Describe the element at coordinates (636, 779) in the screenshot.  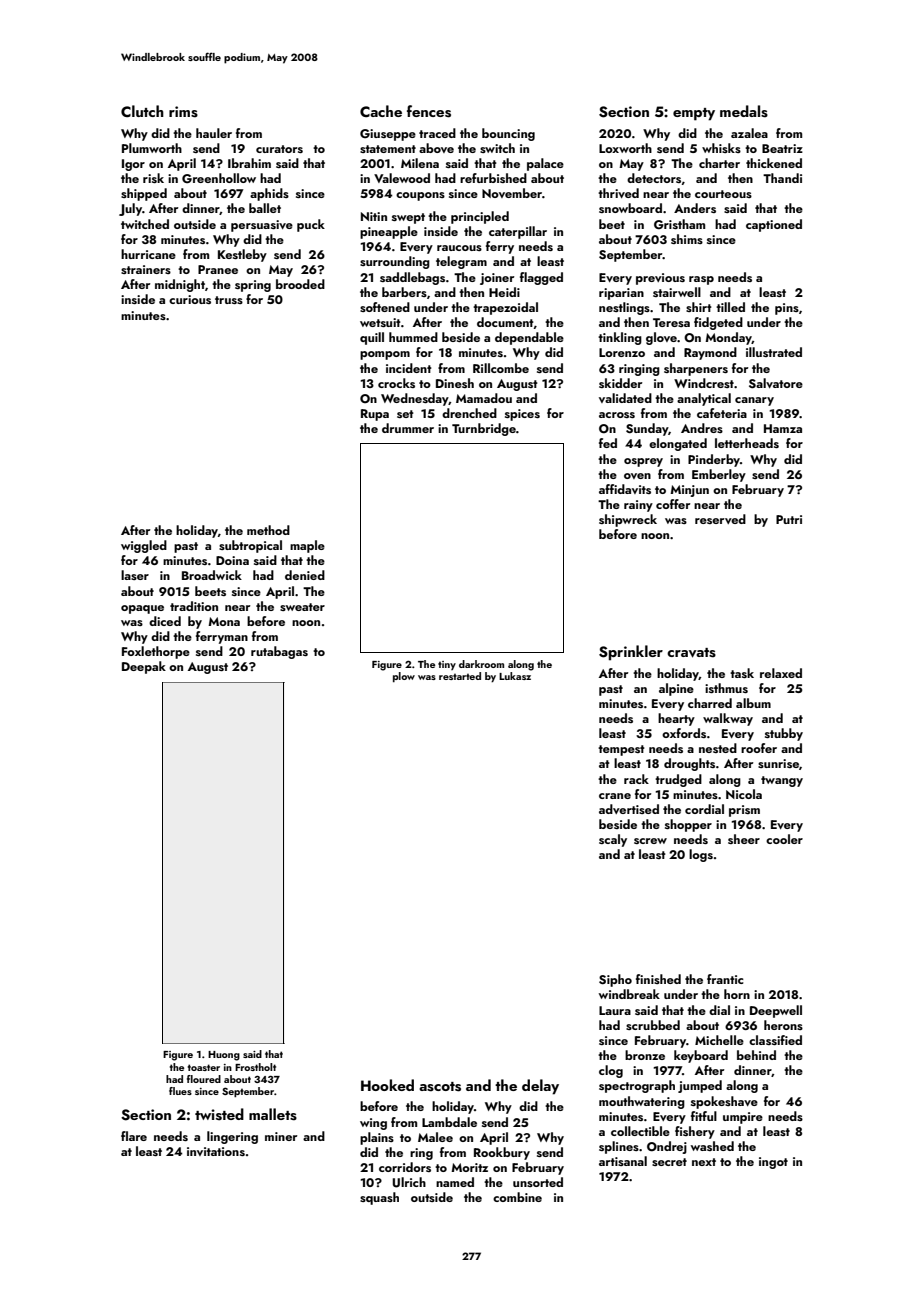
I see `rack` at that location.
